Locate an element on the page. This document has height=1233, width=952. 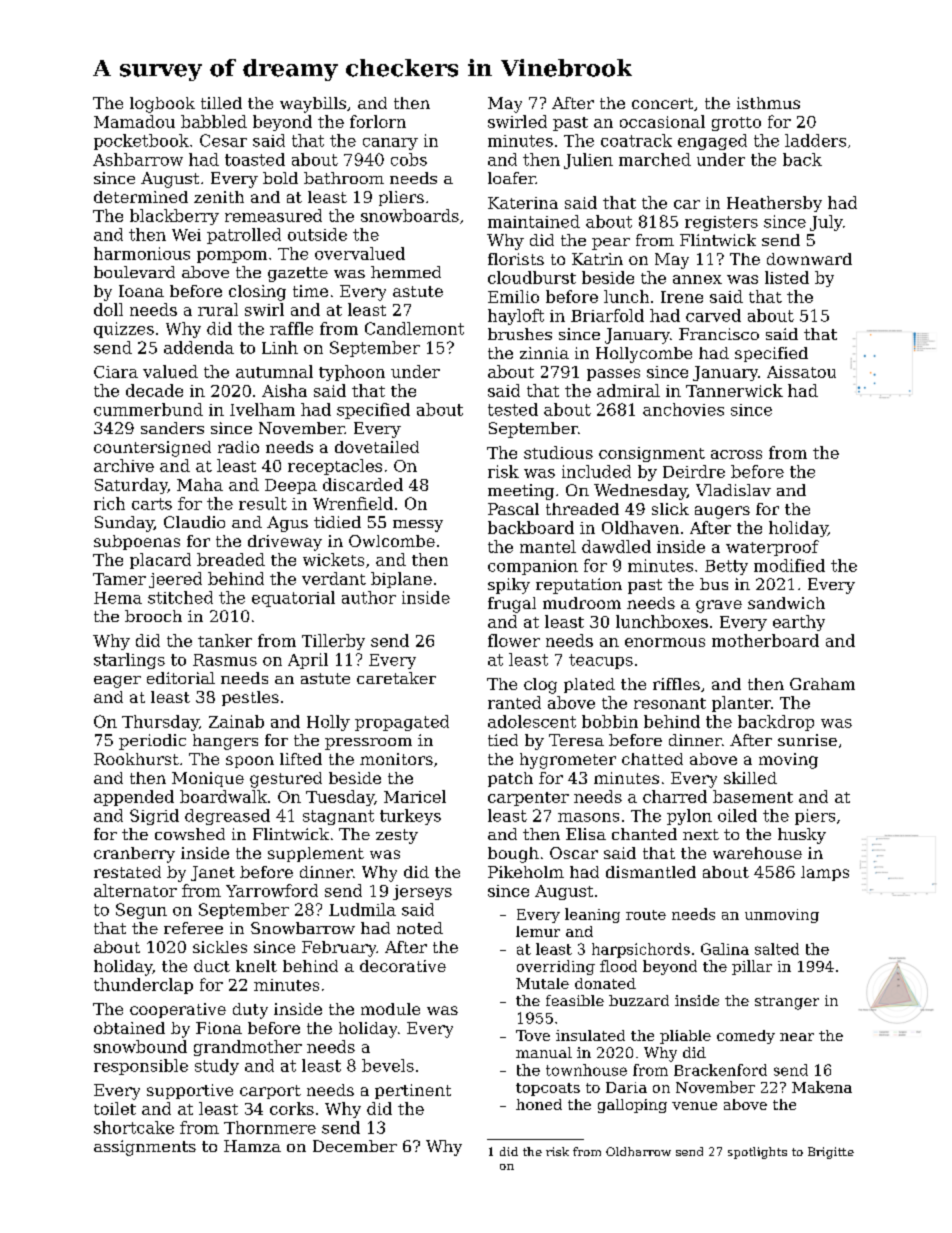
sunrise is located at coordinates (807, 740).
